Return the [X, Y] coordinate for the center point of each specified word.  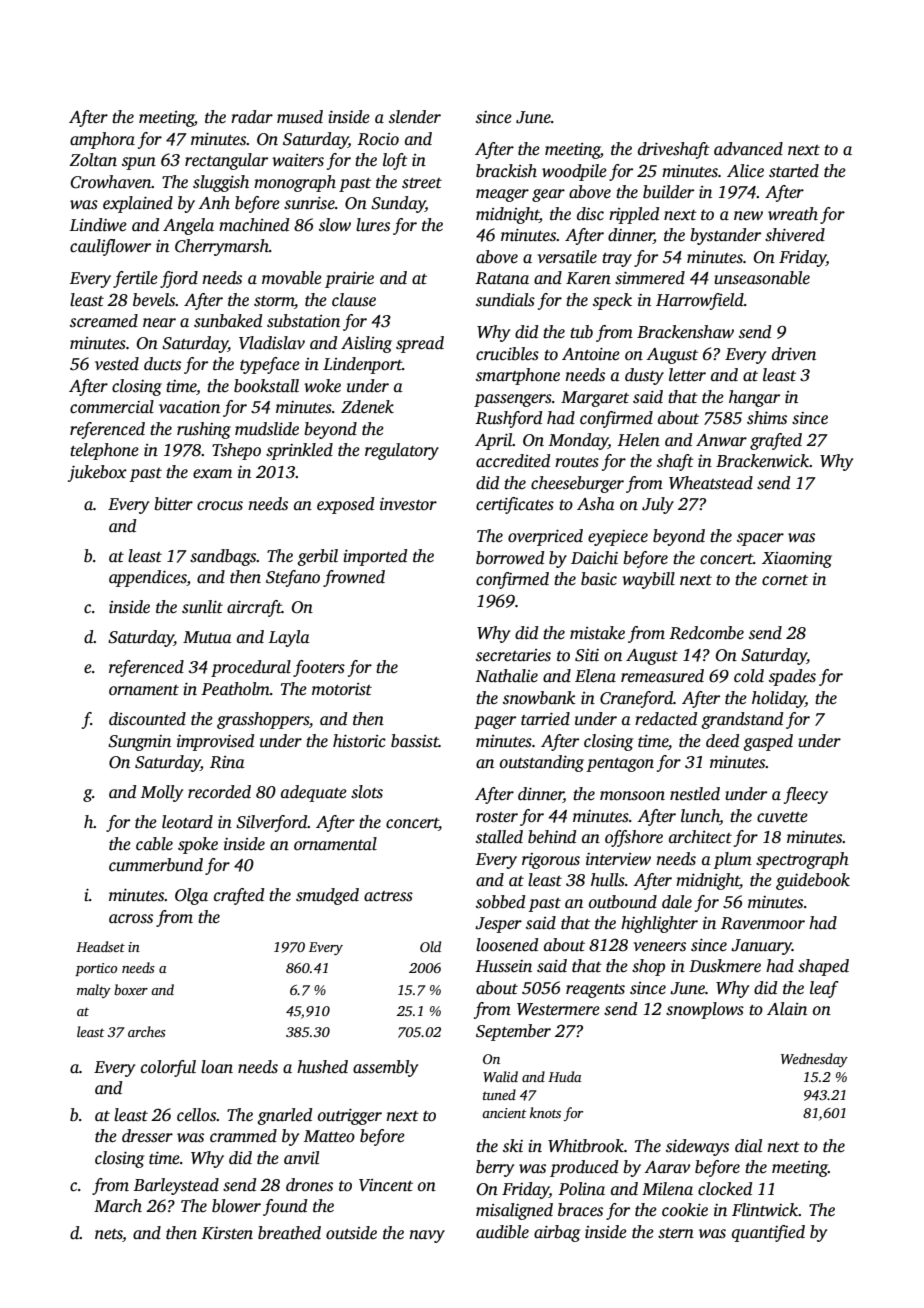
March [118, 1206]
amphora [102, 140]
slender [415, 117]
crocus [220, 506]
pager [495, 722]
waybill [648, 580]
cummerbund [156, 865]
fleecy [806, 795]
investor [408, 504]
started [794, 171]
